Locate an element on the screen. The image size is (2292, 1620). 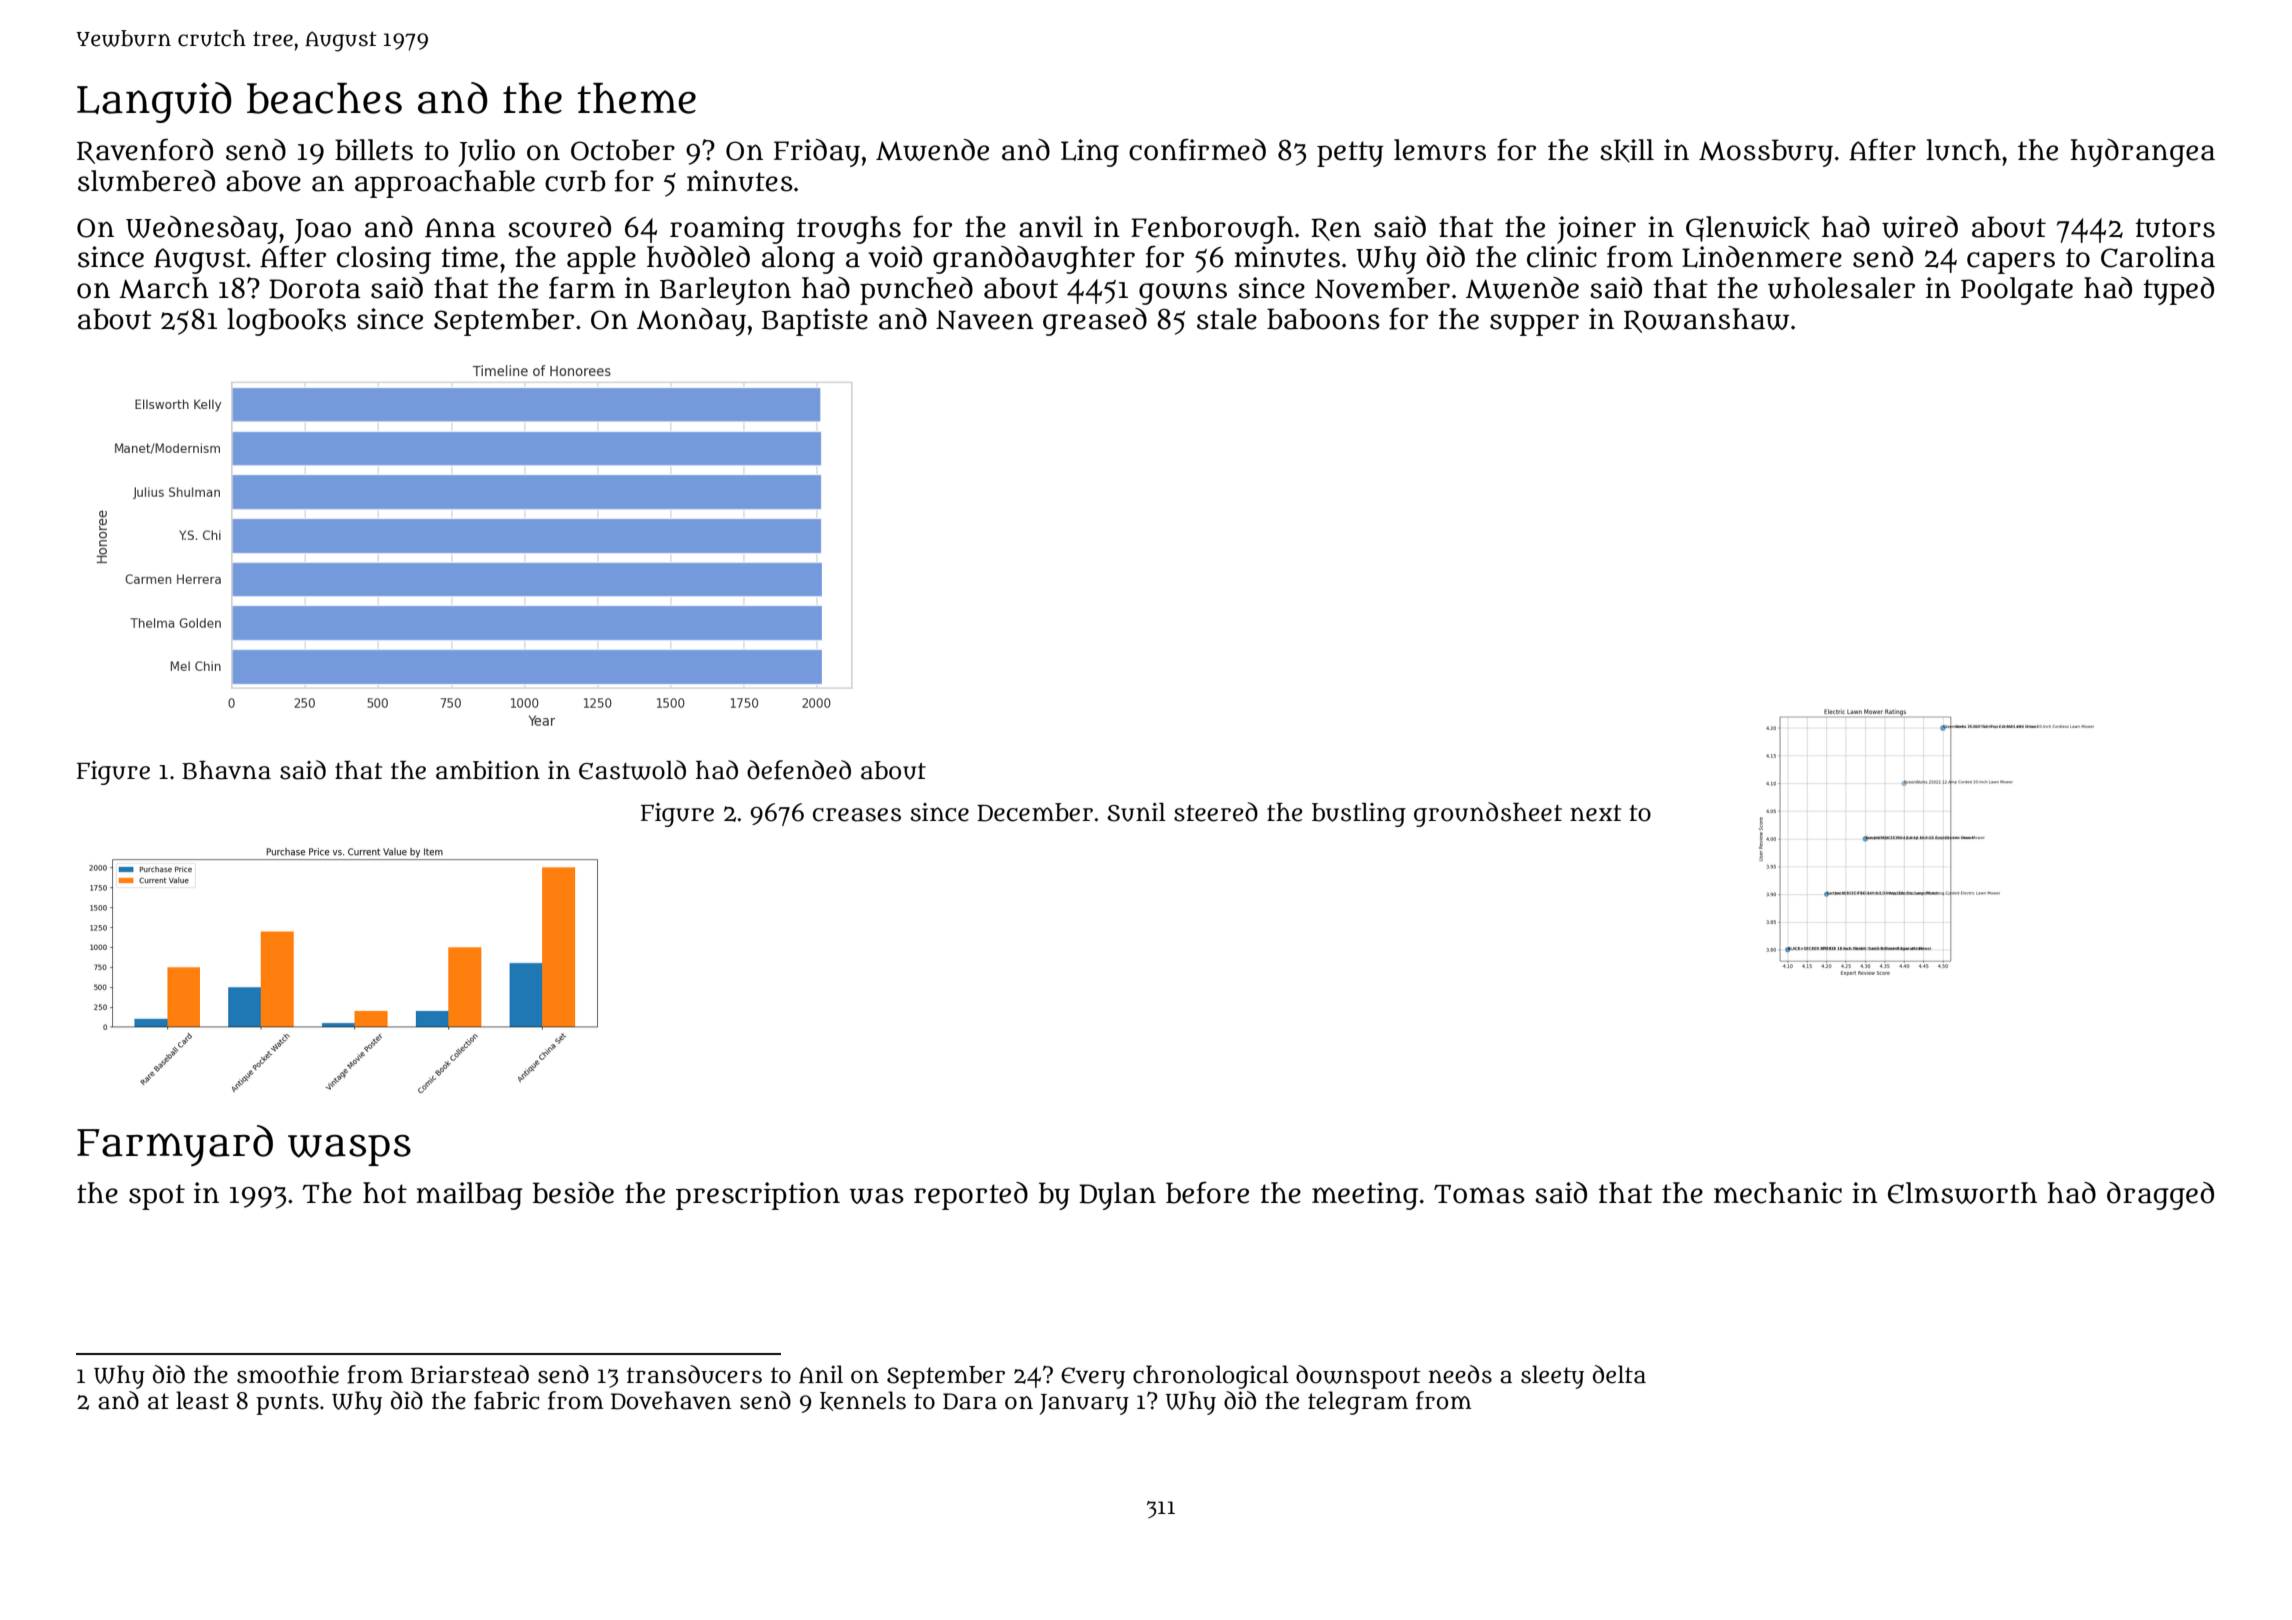
least is located at coordinates (202, 1400).
